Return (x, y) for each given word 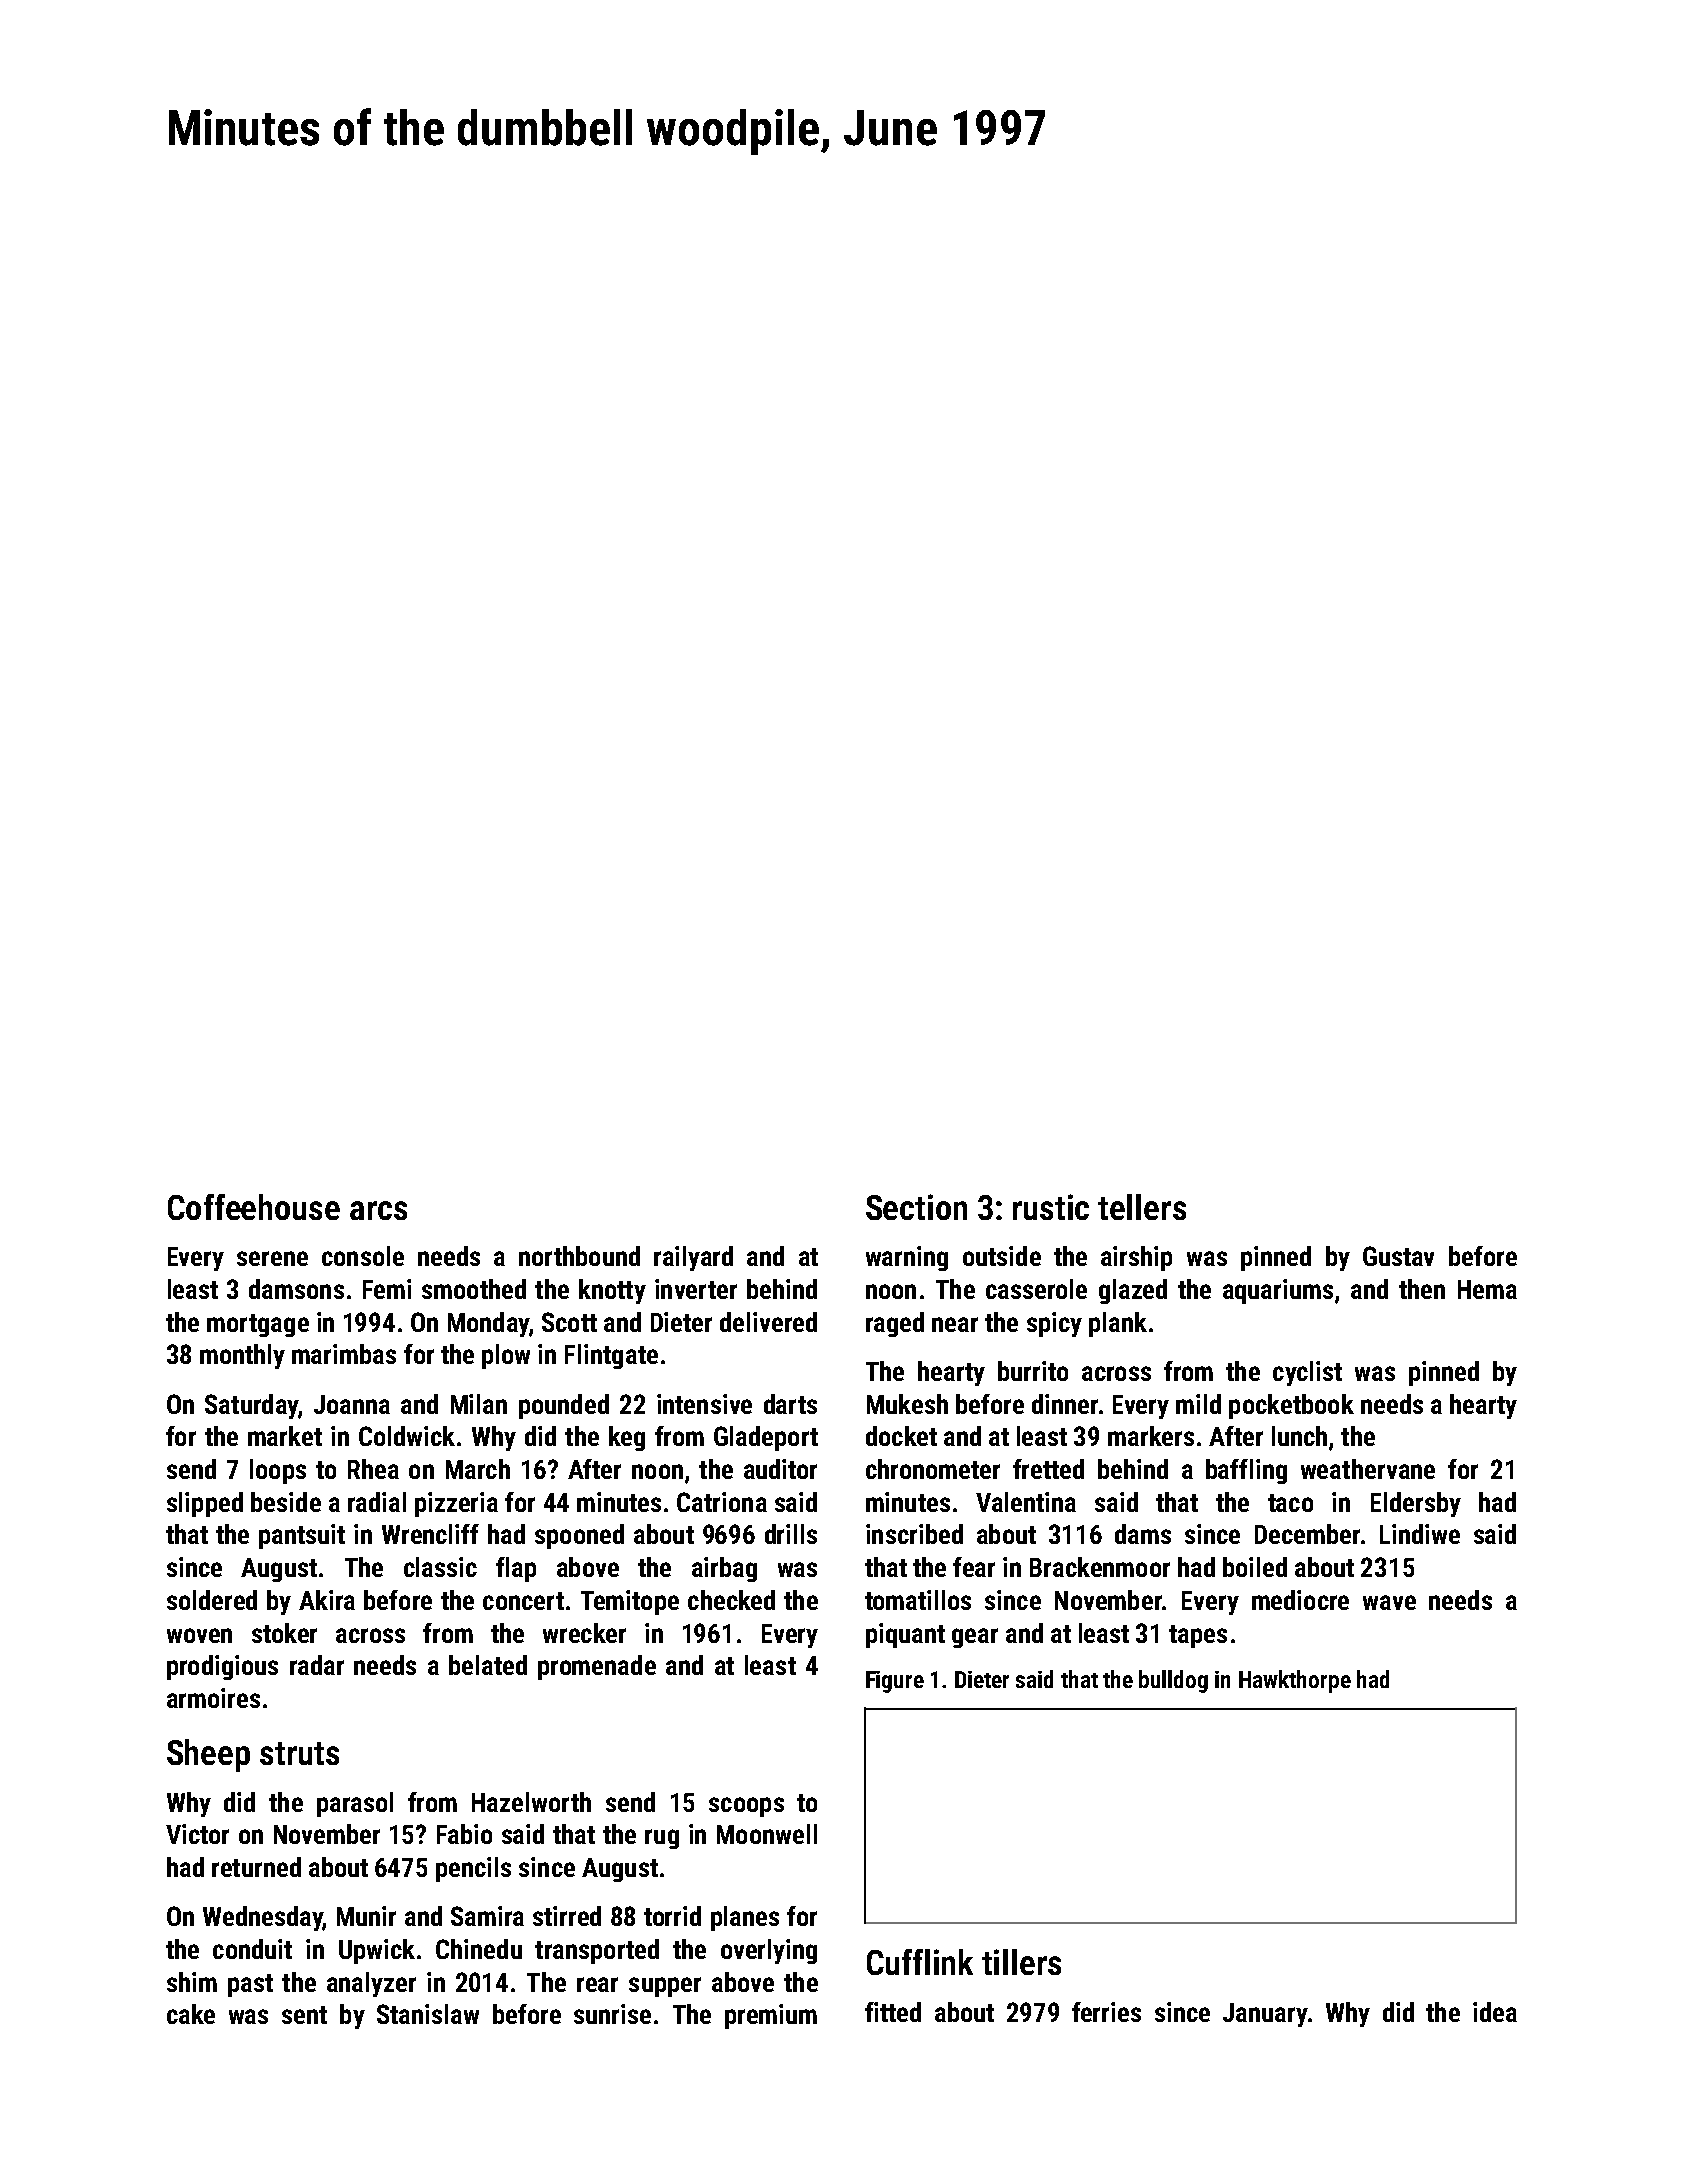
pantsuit (302, 1536)
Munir (366, 1916)
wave (1389, 1602)
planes (745, 1918)
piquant (905, 1635)
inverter (696, 1289)
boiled (1255, 1567)
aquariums (1278, 1291)
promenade (597, 1667)
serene (272, 1258)
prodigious (222, 1667)
